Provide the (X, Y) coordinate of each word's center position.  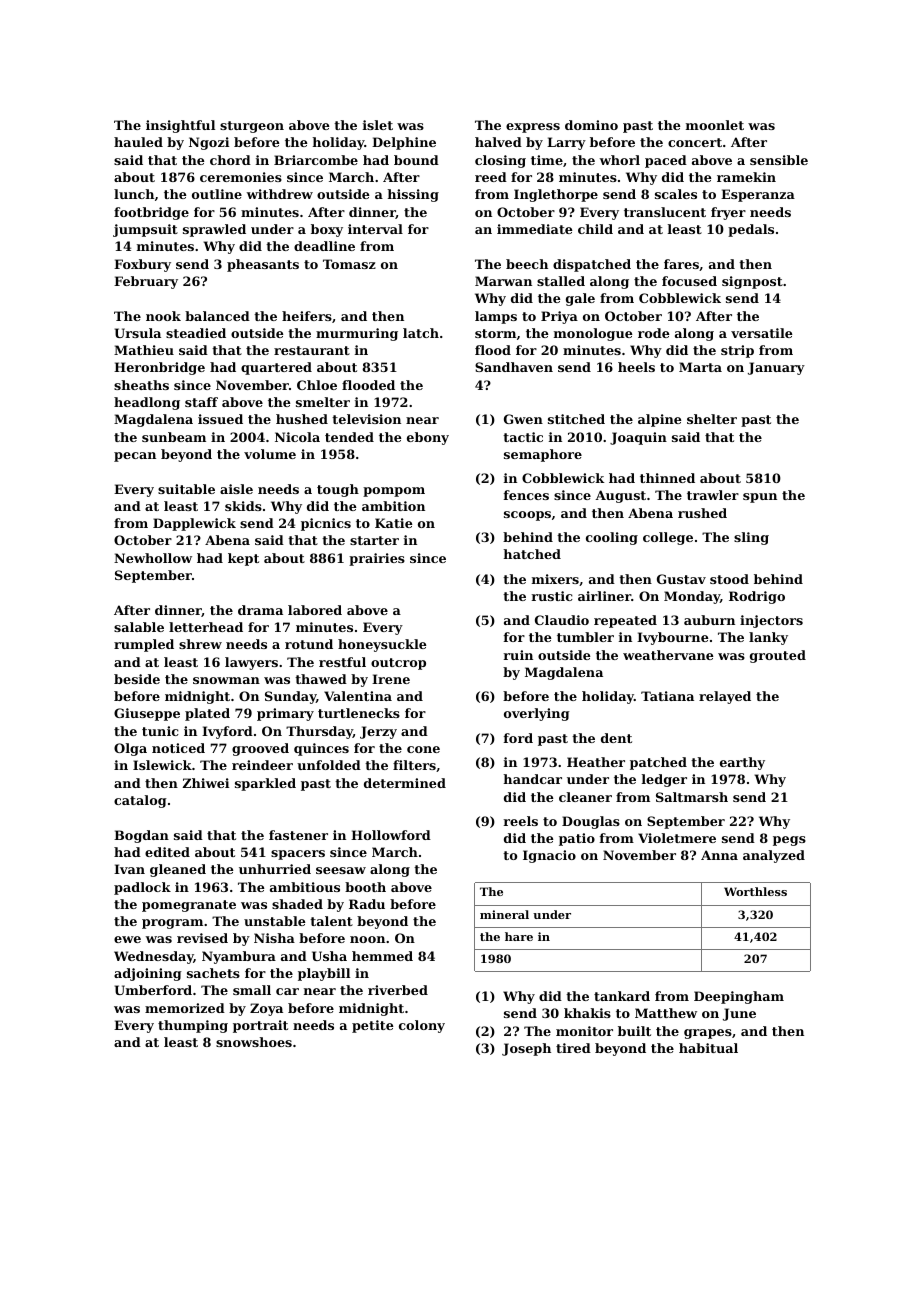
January (776, 368)
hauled (138, 142)
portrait (260, 1026)
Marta (700, 367)
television (366, 419)
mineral (504, 914)
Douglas (591, 822)
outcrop (398, 664)
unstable (274, 921)
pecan (135, 457)
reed (491, 177)
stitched (576, 419)
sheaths (141, 385)
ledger (664, 780)
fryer (728, 213)
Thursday (319, 732)
